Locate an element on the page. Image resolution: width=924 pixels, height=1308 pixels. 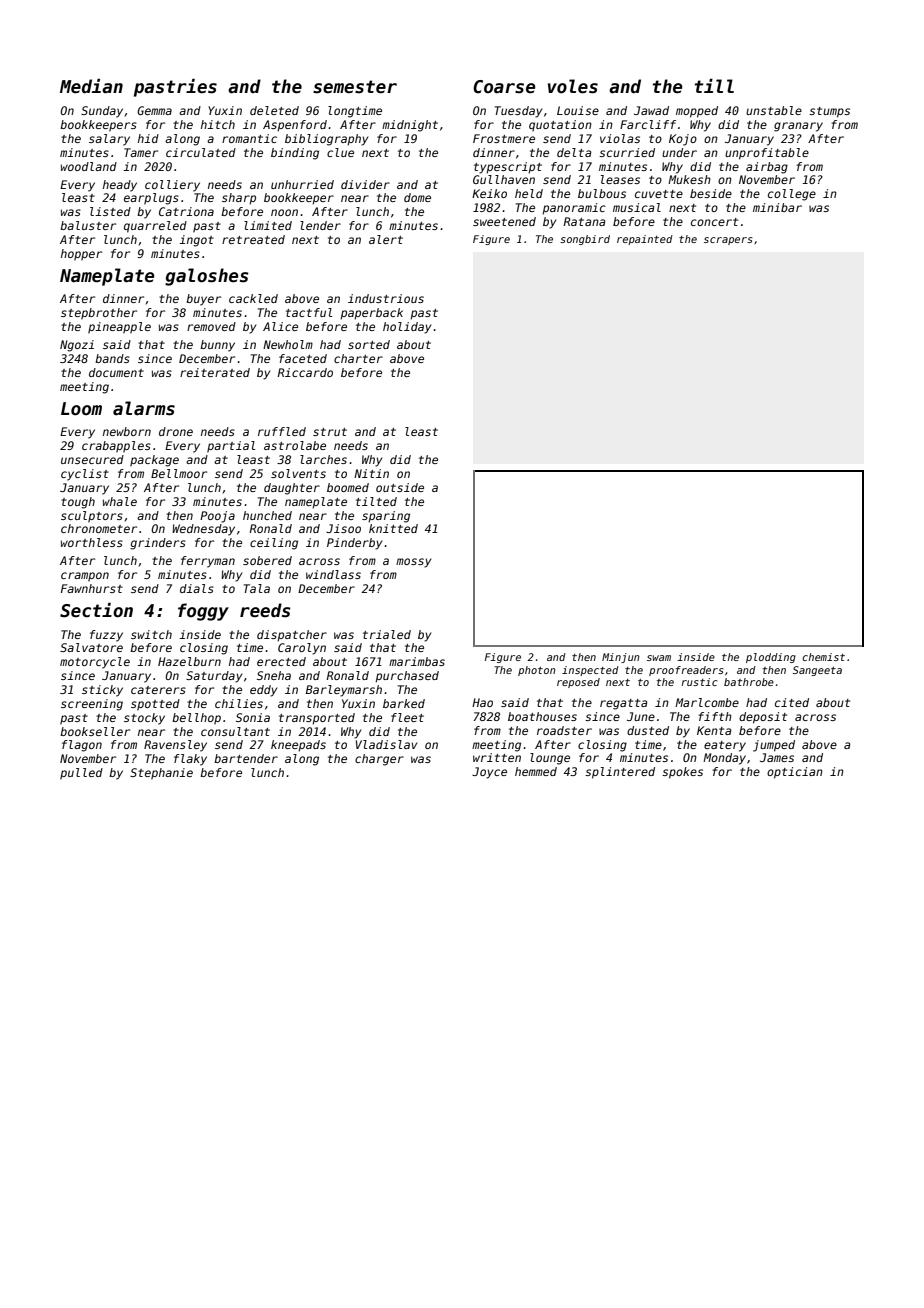
trialed is located at coordinates (387, 634).
